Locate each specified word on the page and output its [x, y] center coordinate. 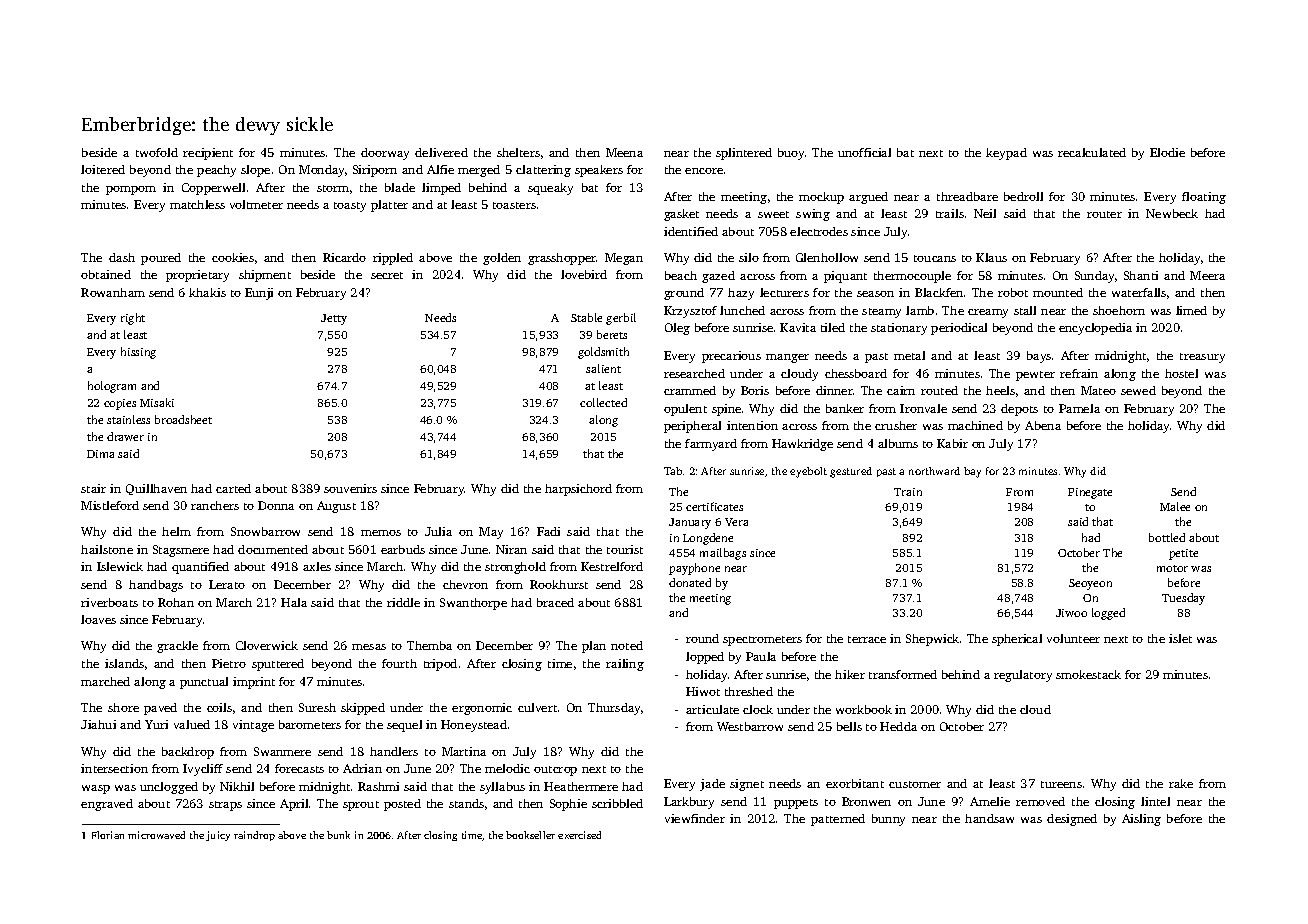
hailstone [107, 549]
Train [908, 492]
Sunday [1094, 277]
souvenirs [350, 488]
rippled [393, 259]
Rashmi [378, 786]
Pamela [1079, 408]
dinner [834, 390]
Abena [1043, 425]
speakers [599, 171]
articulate [712, 709]
